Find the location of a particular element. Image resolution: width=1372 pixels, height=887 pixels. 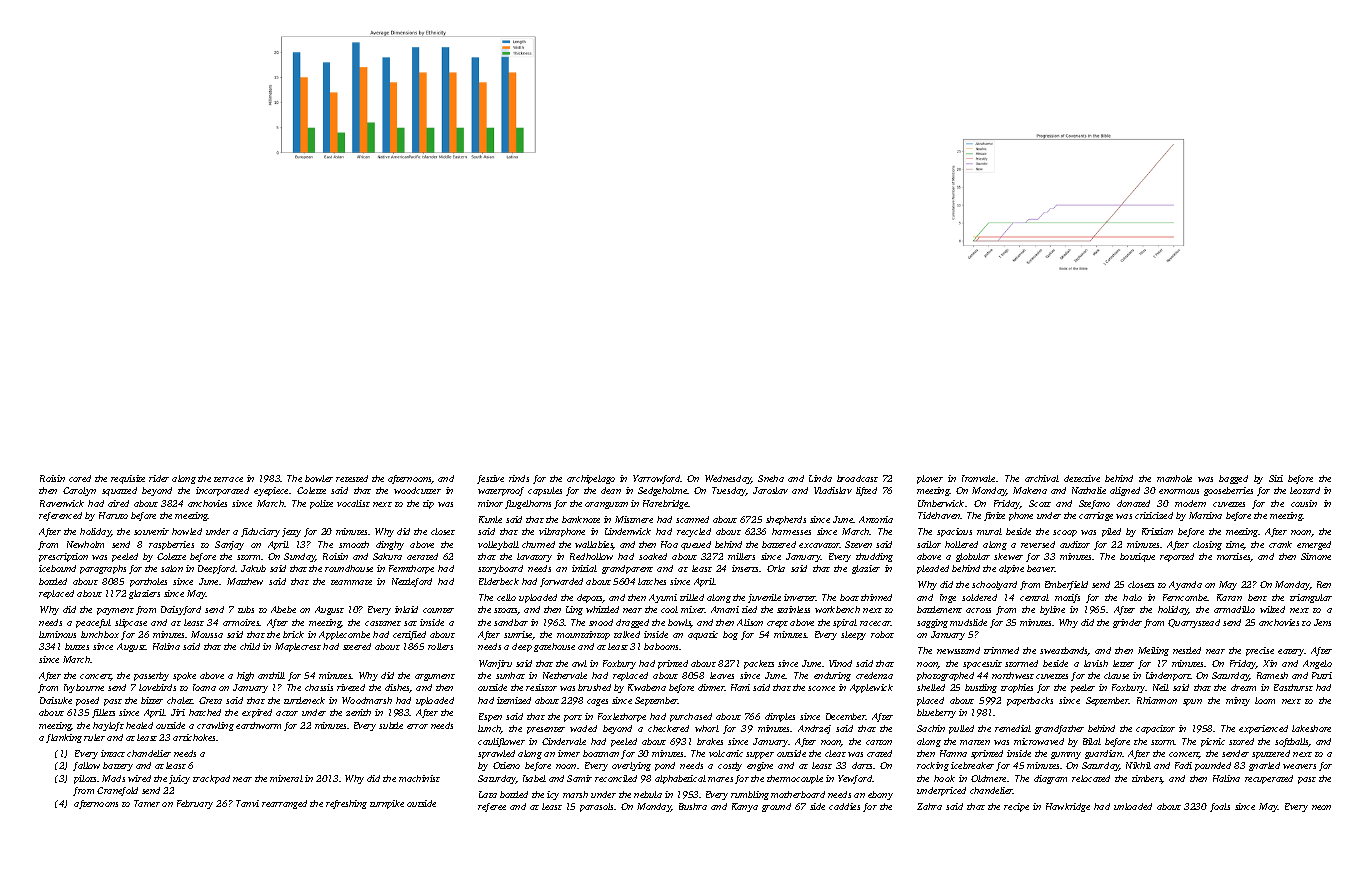

leaves is located at coordinates (722, 675).
